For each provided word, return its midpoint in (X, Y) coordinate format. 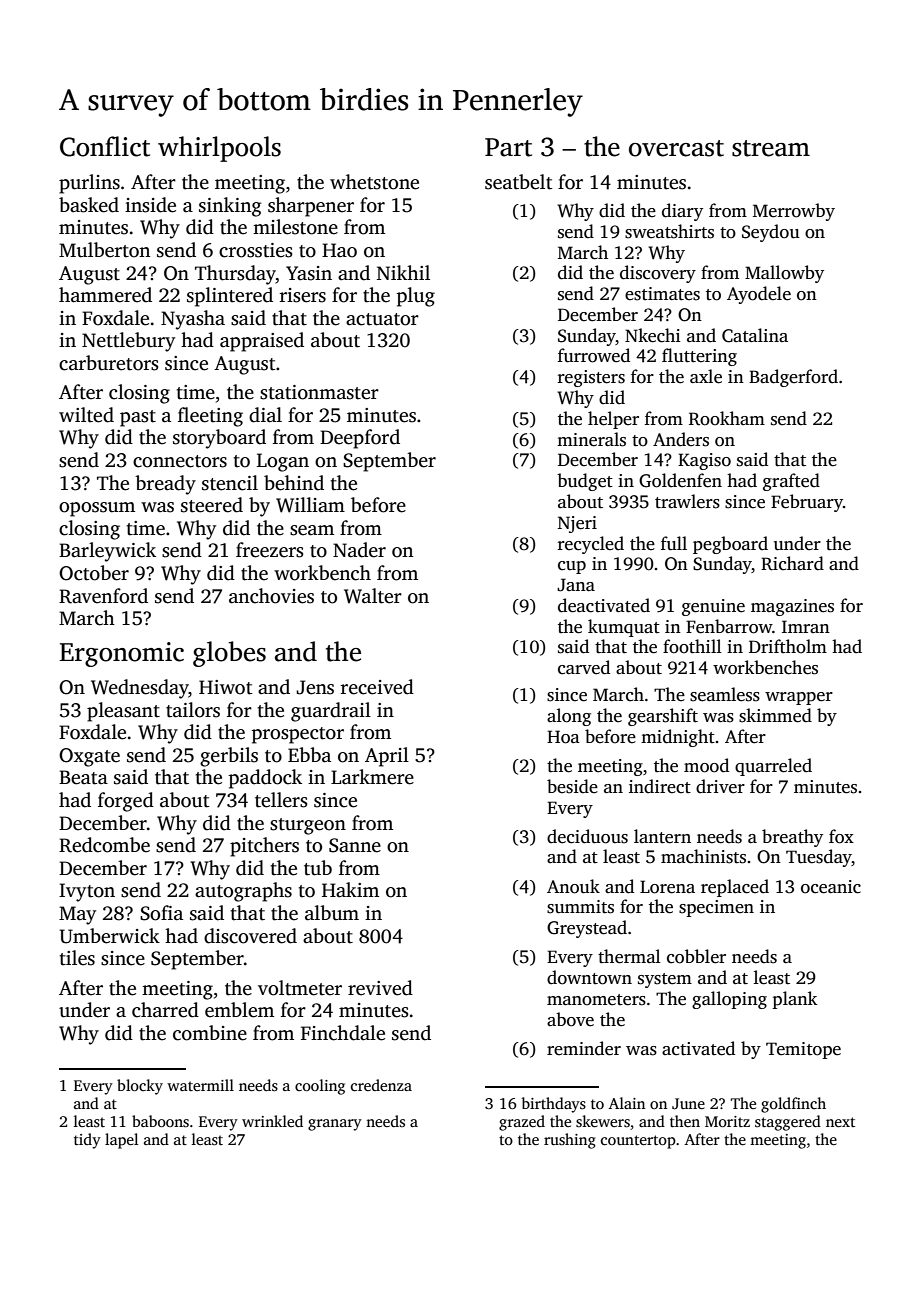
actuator (382, 319)
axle (706, 376)
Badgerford (793, 378)
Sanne (355, 845)
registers (591, 378)
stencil (230, 483)
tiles (77, 958)
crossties (256, 250)
